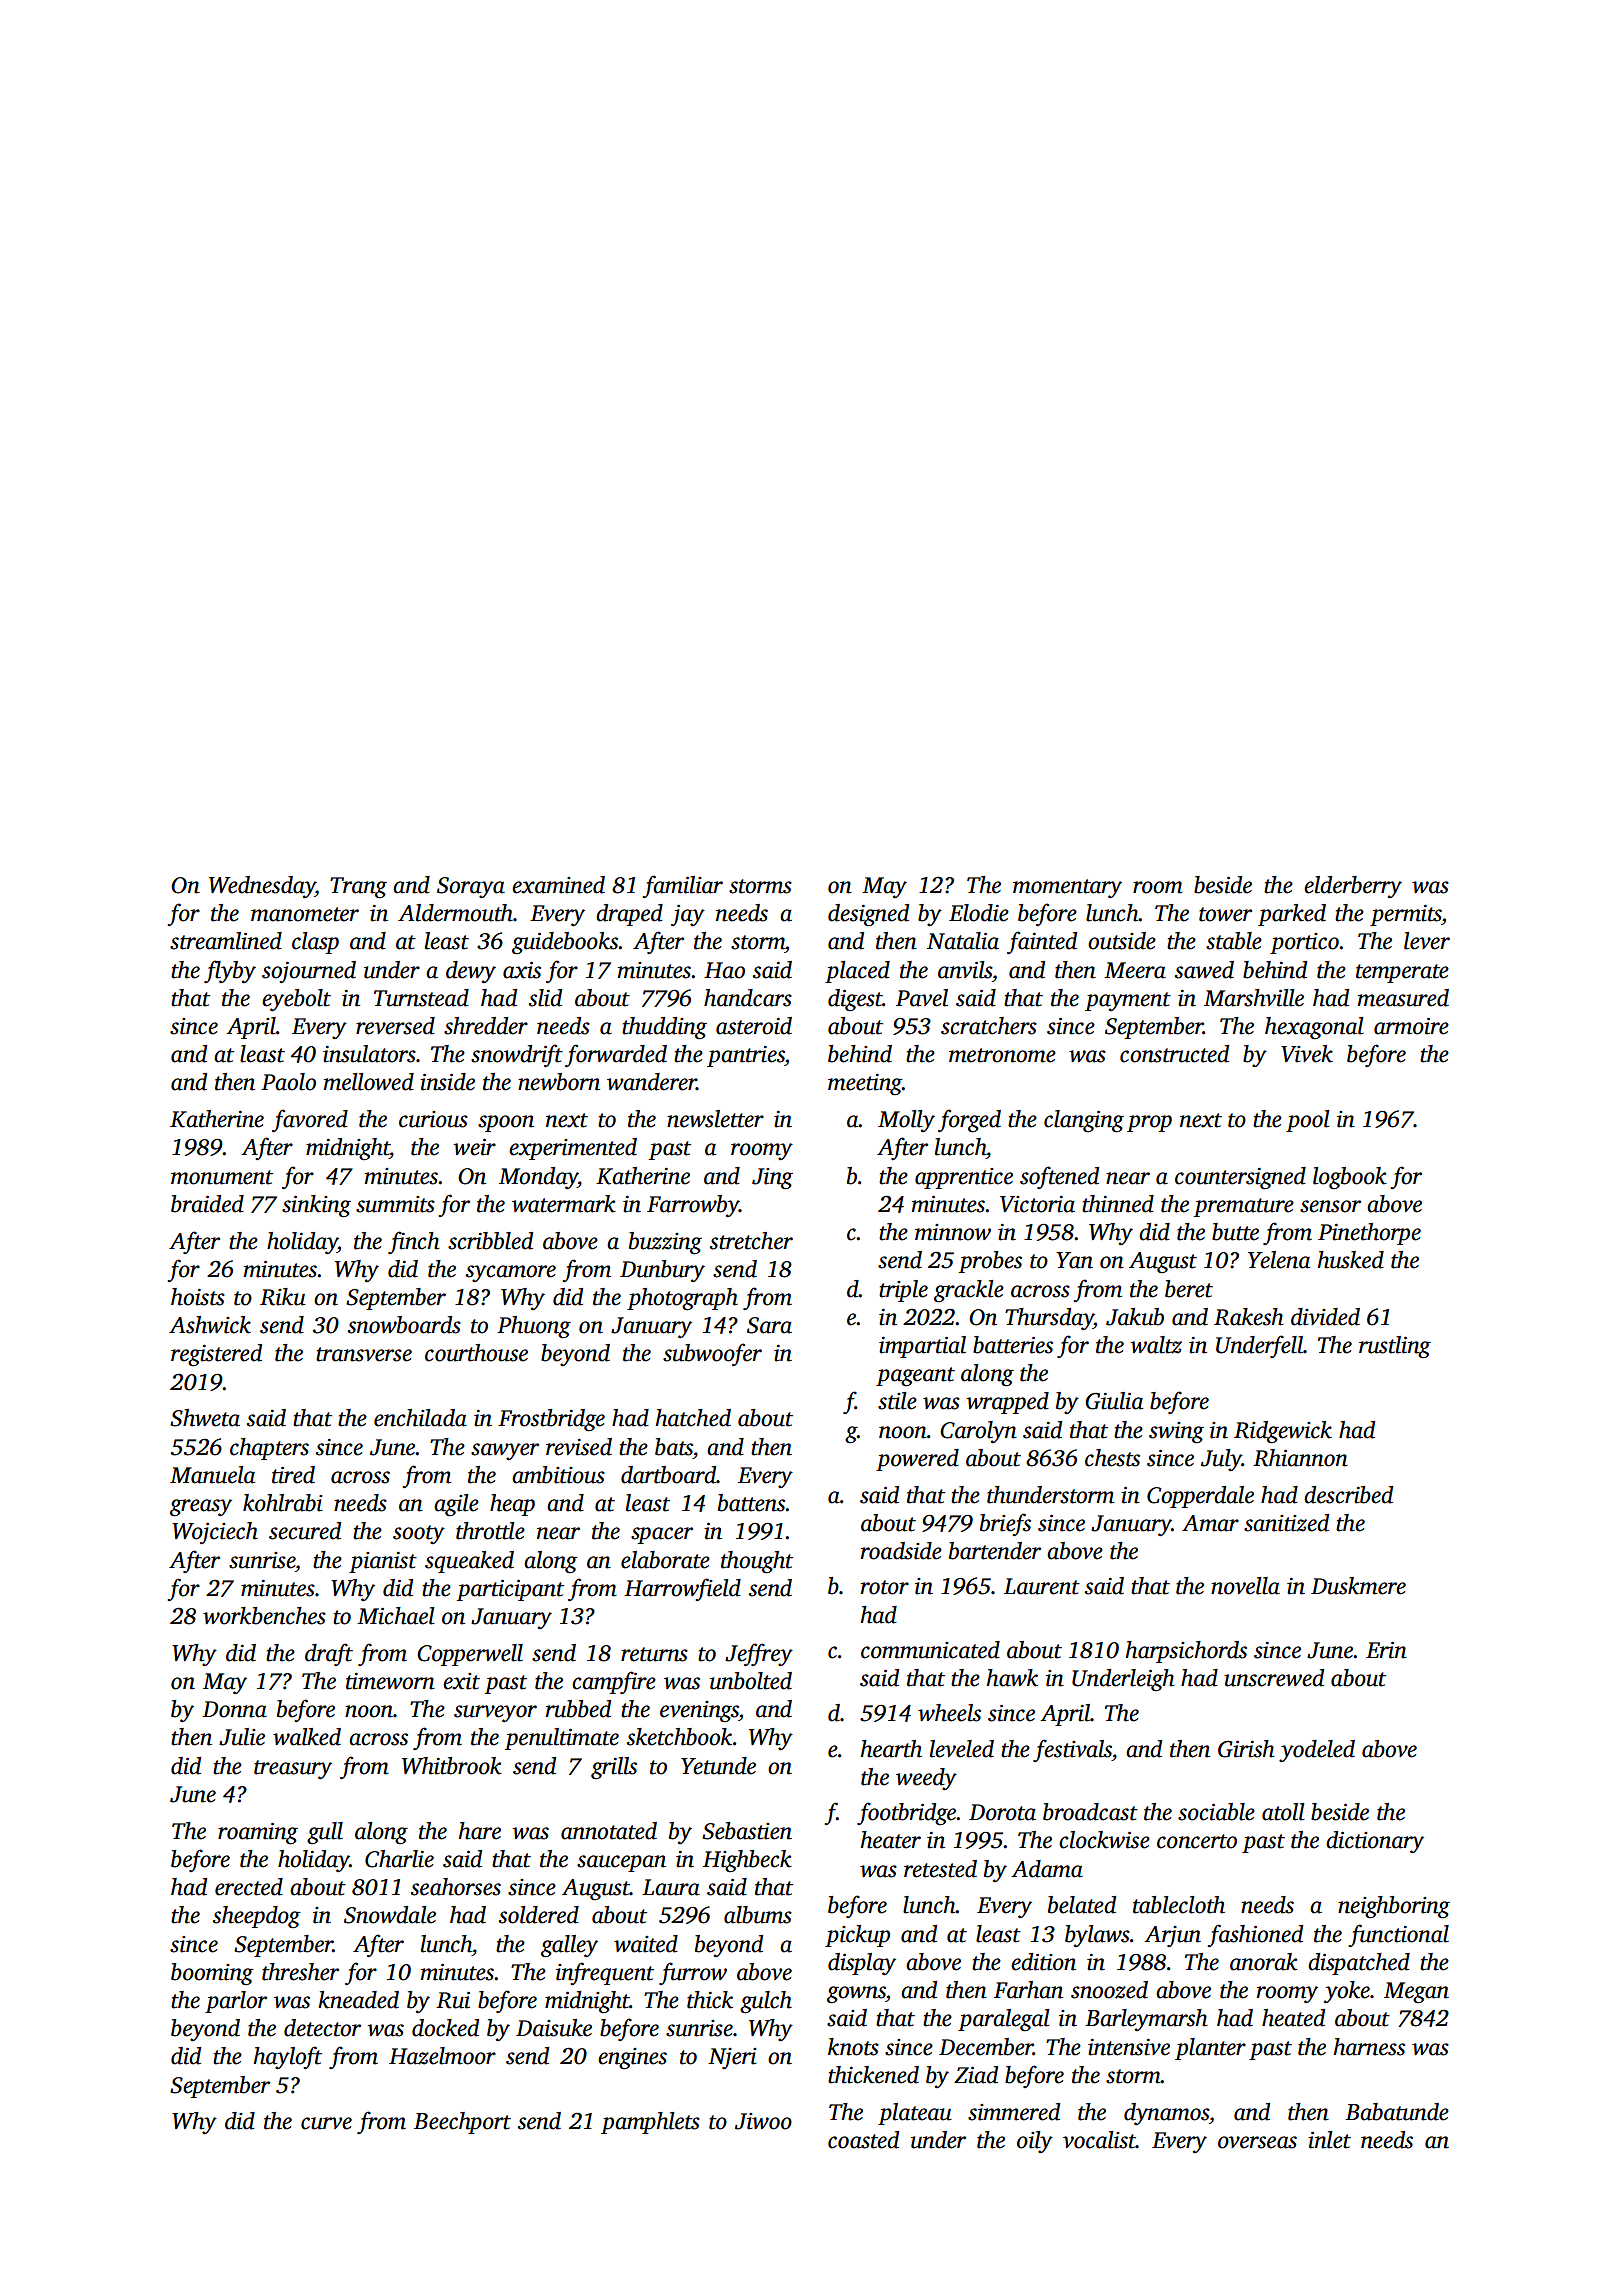 Image resolution: width=1620 pixels, height=2292 pixels. I want to click on unscrewed, so click(1274, 1678).
